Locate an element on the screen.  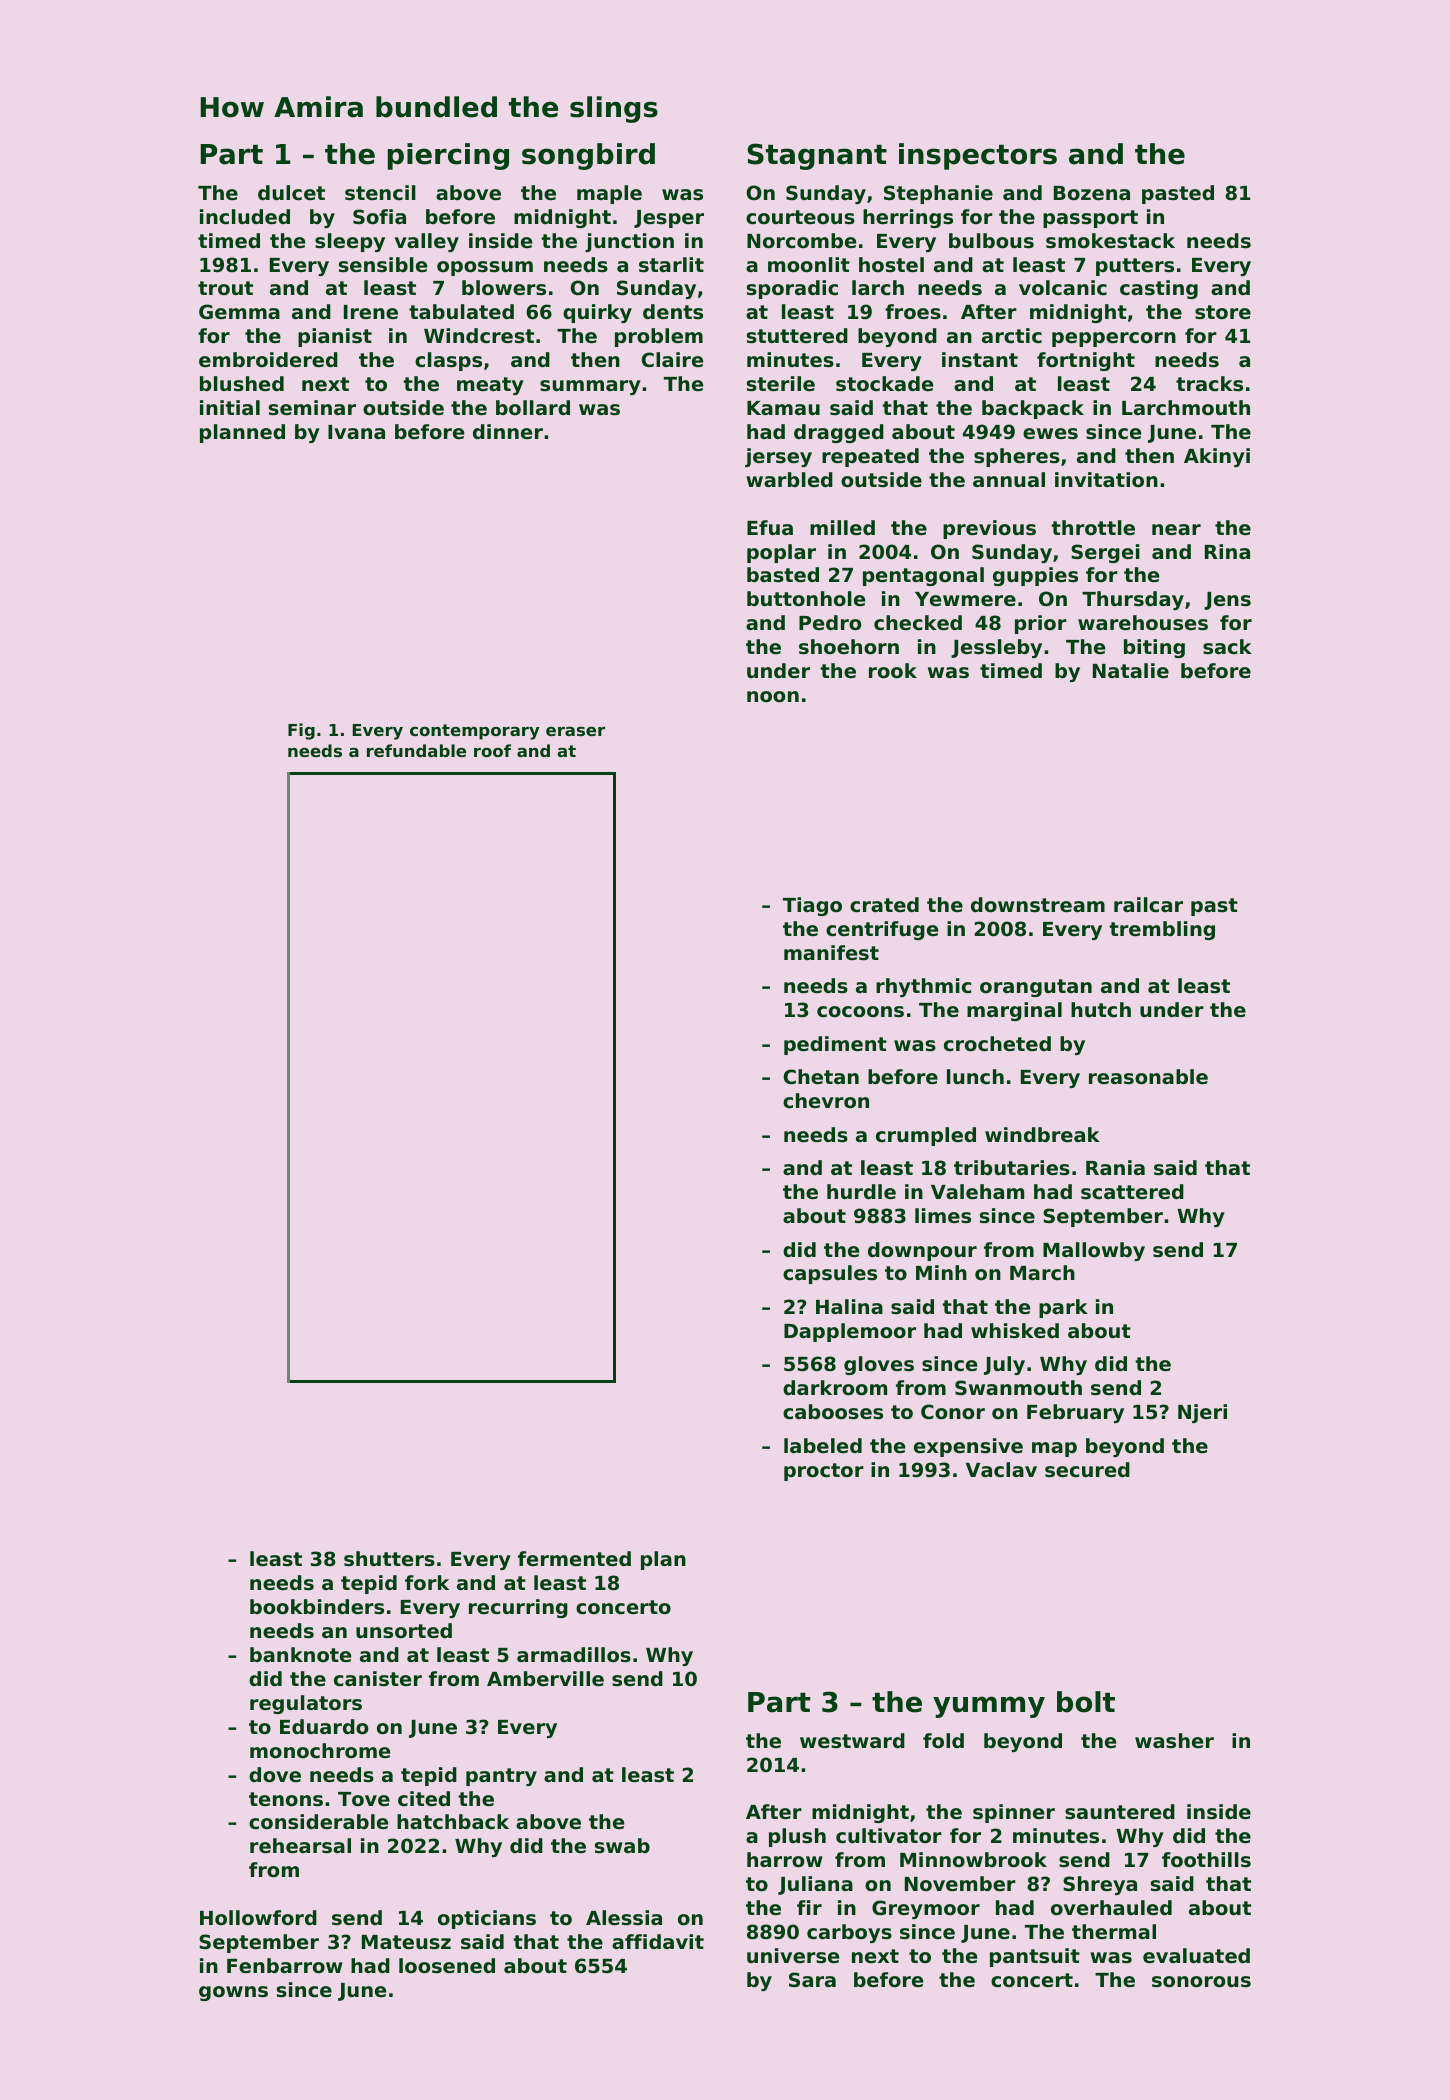
scattered is located at coordinates (1132, 1192).
